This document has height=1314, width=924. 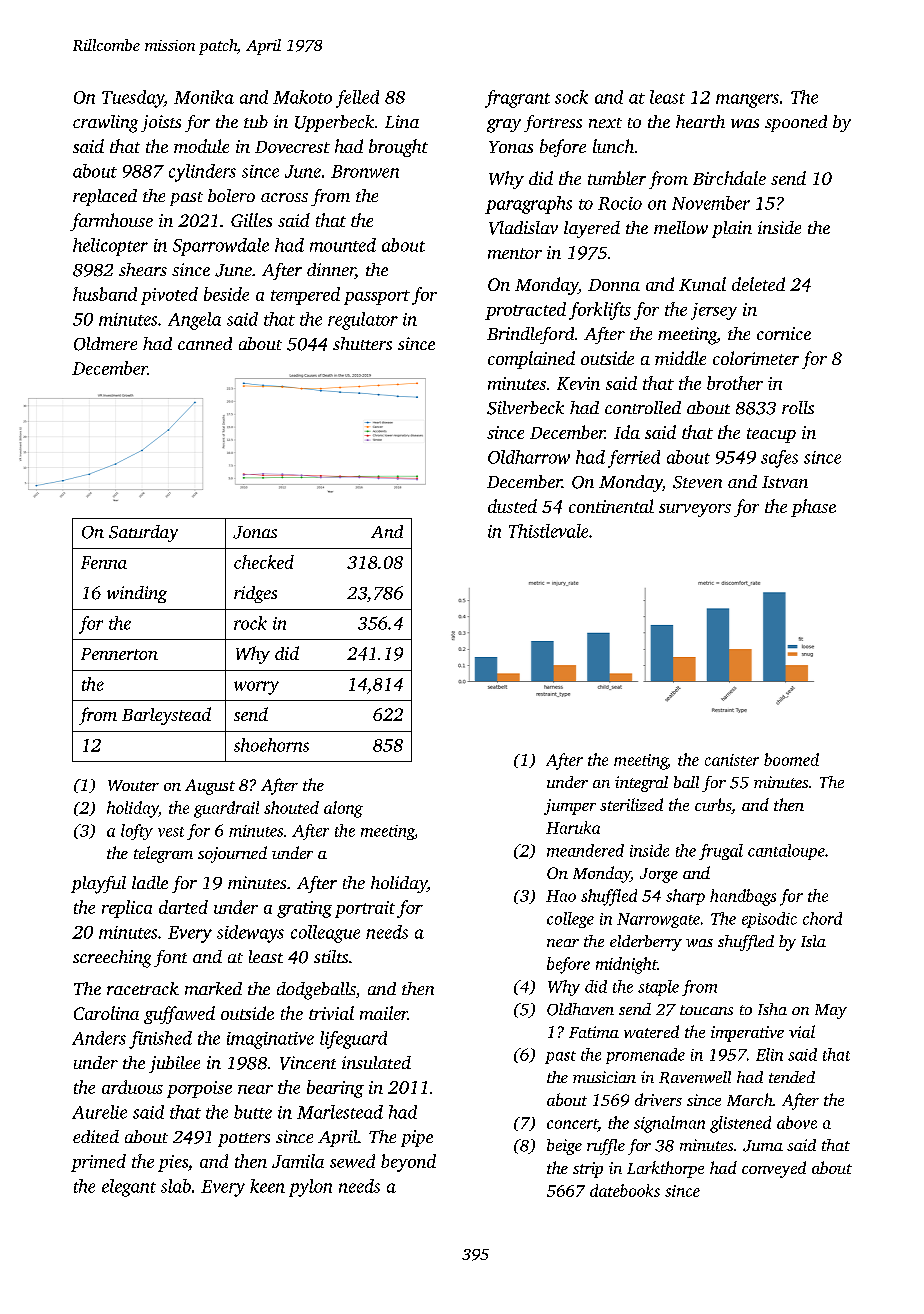 What do you see at coordinates (104, 562) in the document?
I see `Fenna` at bounding box center [104, 562].
